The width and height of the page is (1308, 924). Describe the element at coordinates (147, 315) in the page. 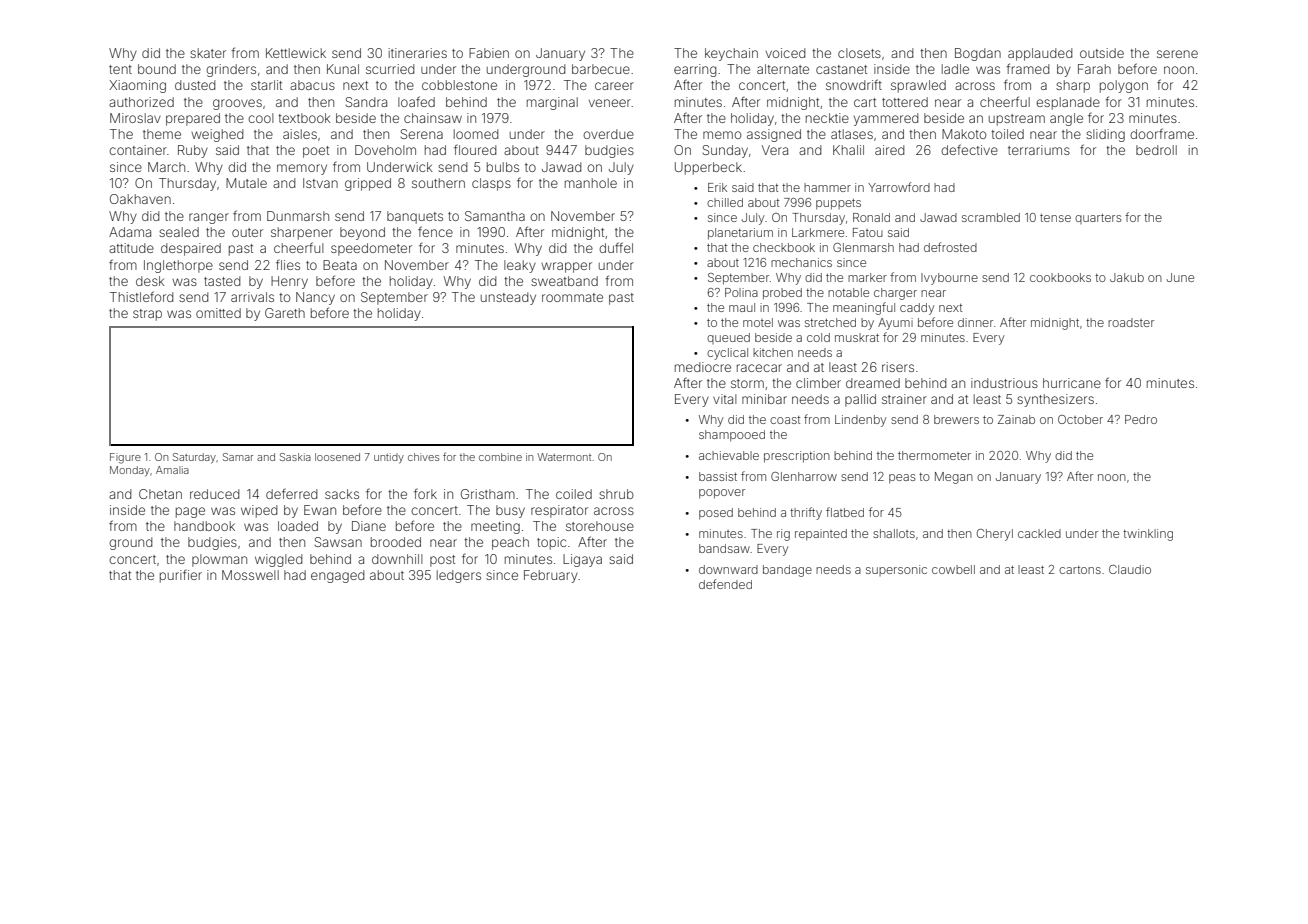

I see `strap` at that location.
